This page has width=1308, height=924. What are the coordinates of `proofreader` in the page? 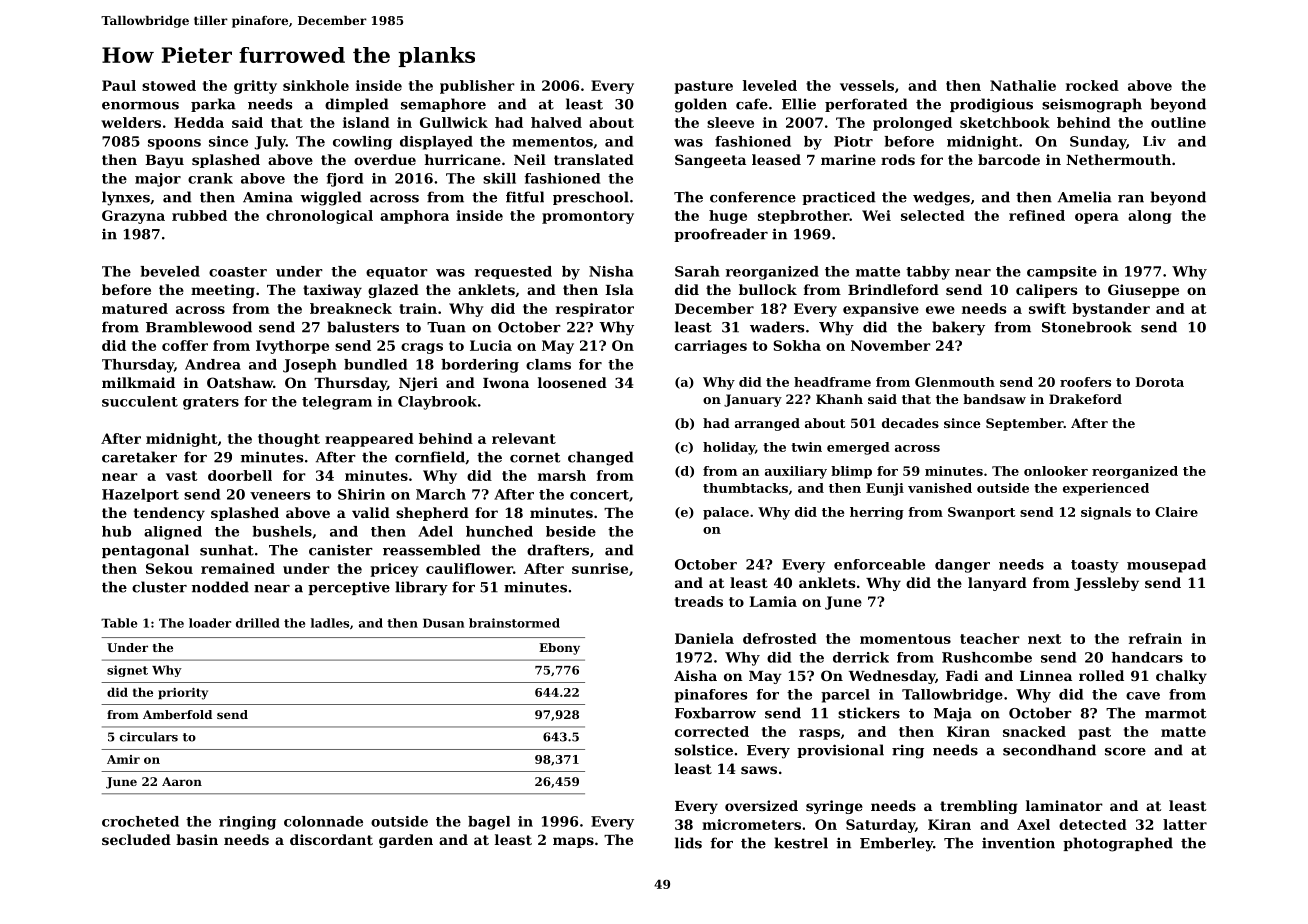 It's located at (721, 235).
